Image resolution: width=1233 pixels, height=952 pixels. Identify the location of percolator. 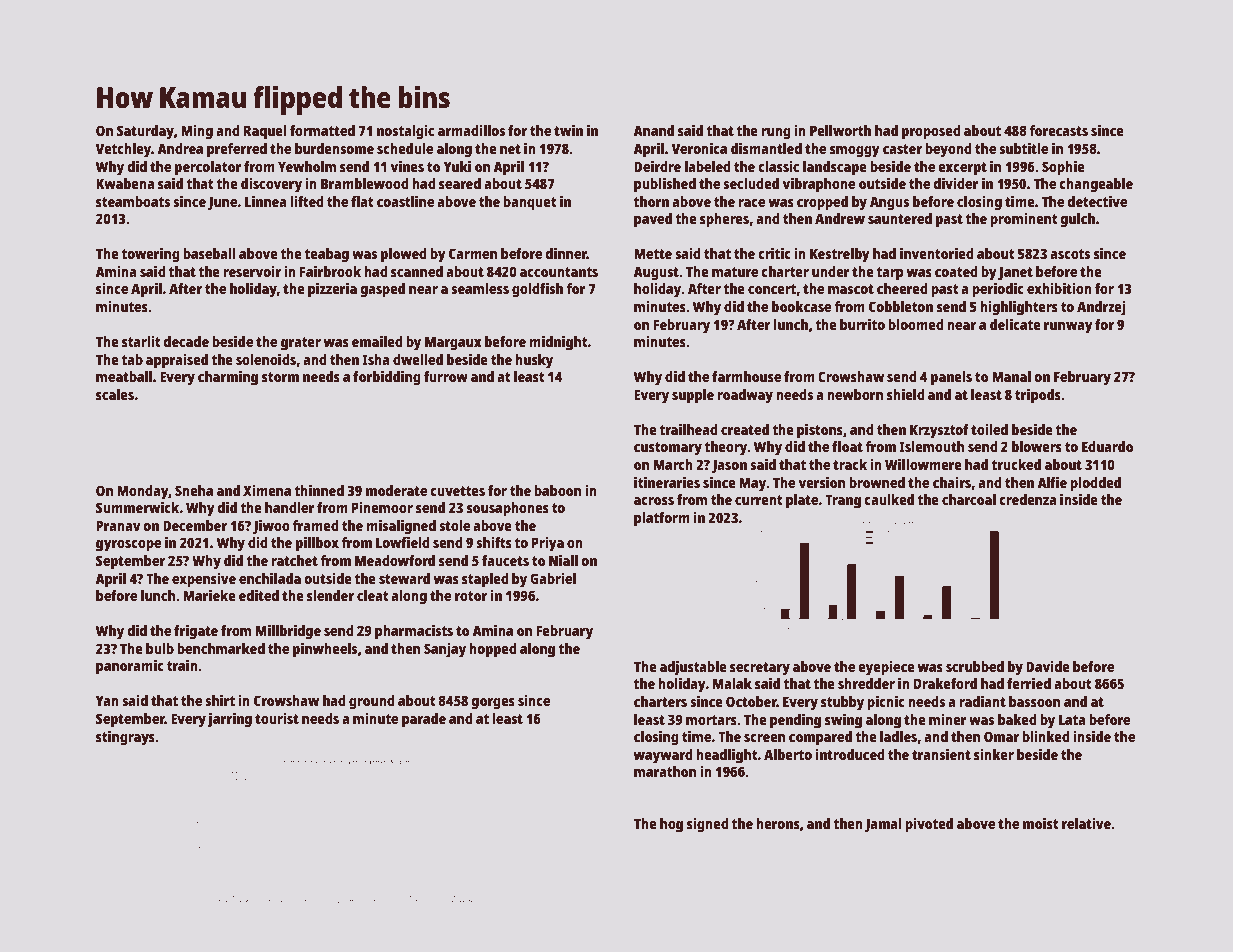
(208, 168).
